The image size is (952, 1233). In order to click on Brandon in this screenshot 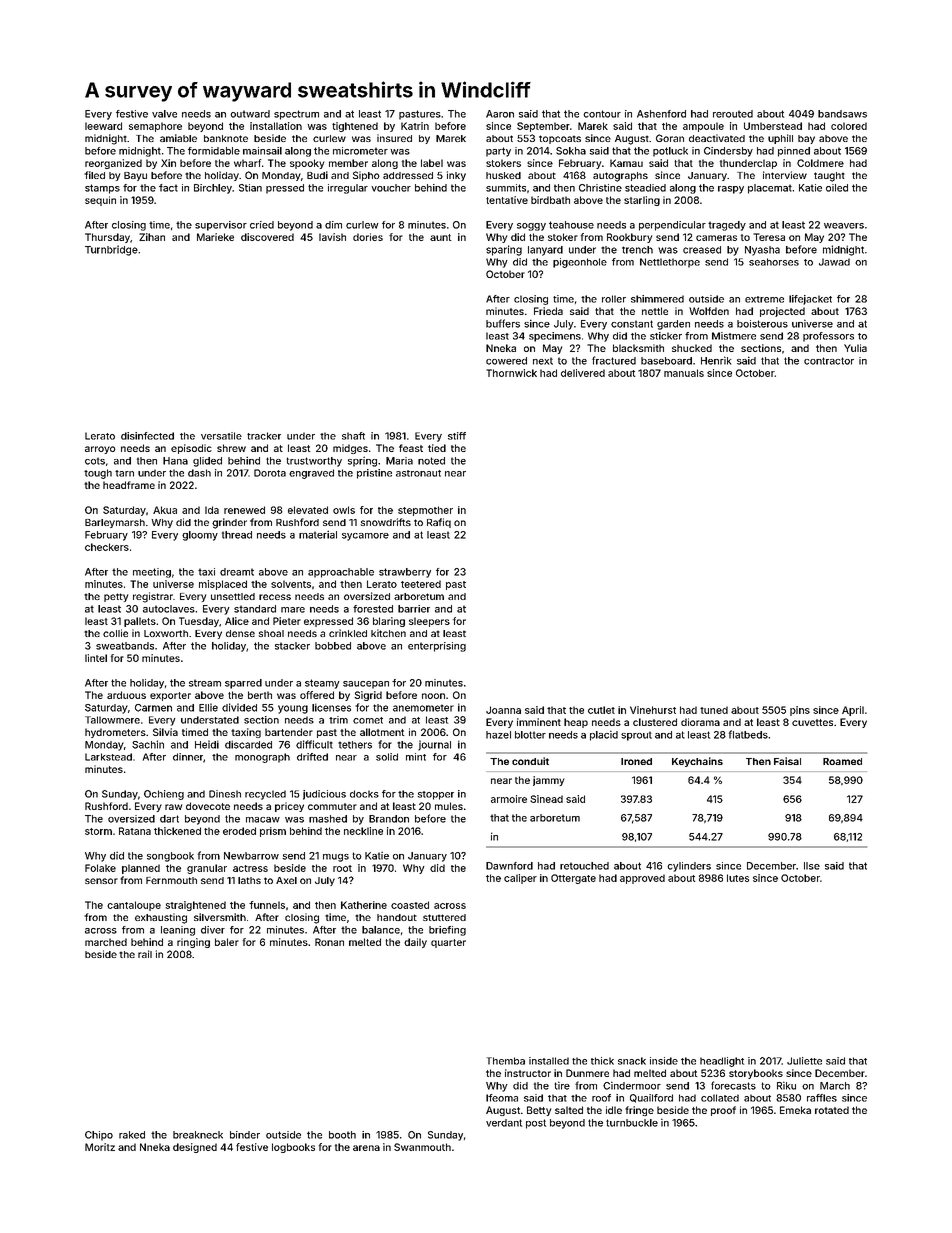, I will do `click(389, 819)`.
